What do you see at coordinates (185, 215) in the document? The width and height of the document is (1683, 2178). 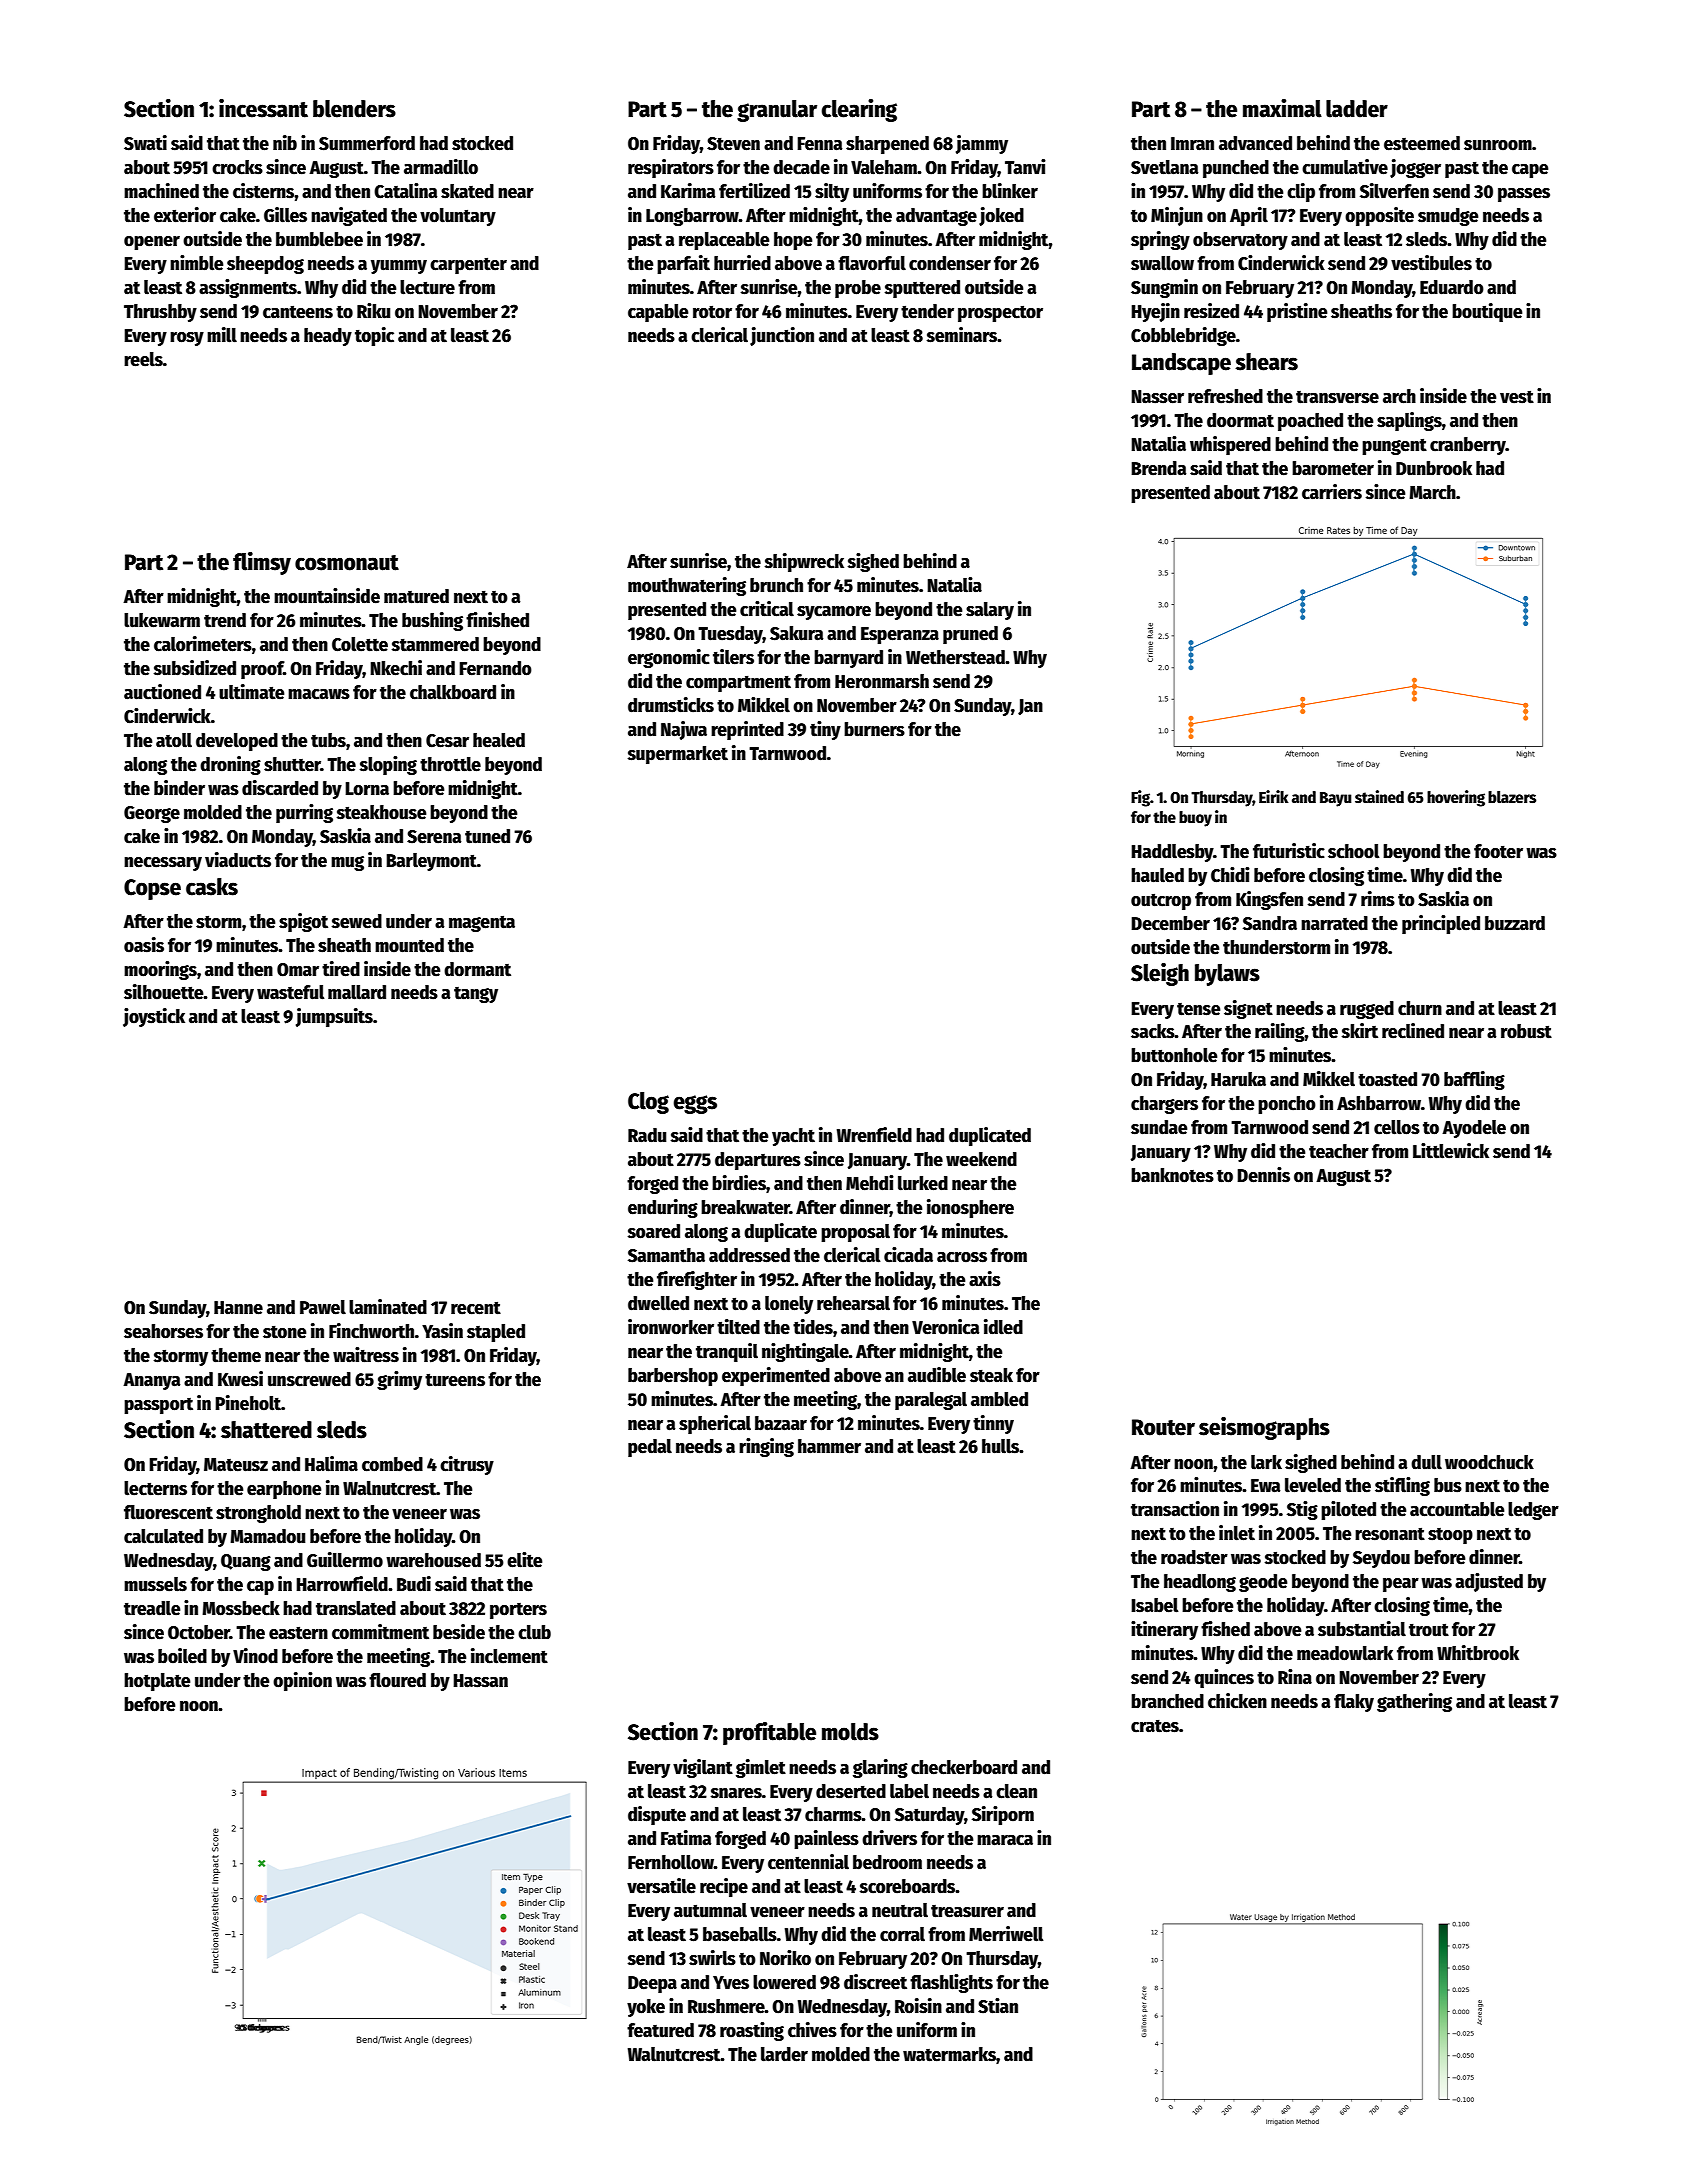 I see `exterior` at bounding box center [185, 215].
